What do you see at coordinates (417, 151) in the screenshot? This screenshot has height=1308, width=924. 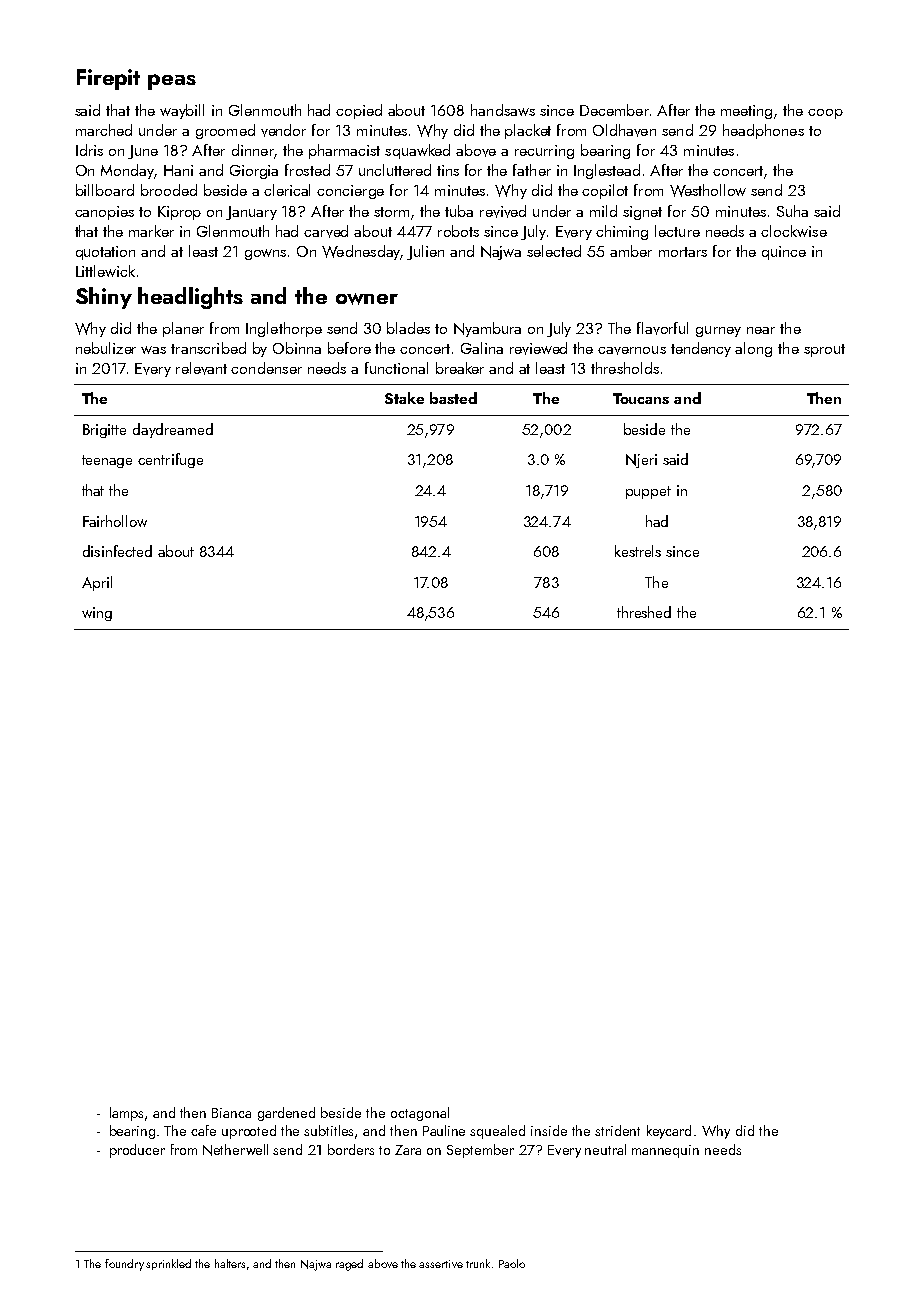 I see `squawked` at bounding box center [417, 151].
